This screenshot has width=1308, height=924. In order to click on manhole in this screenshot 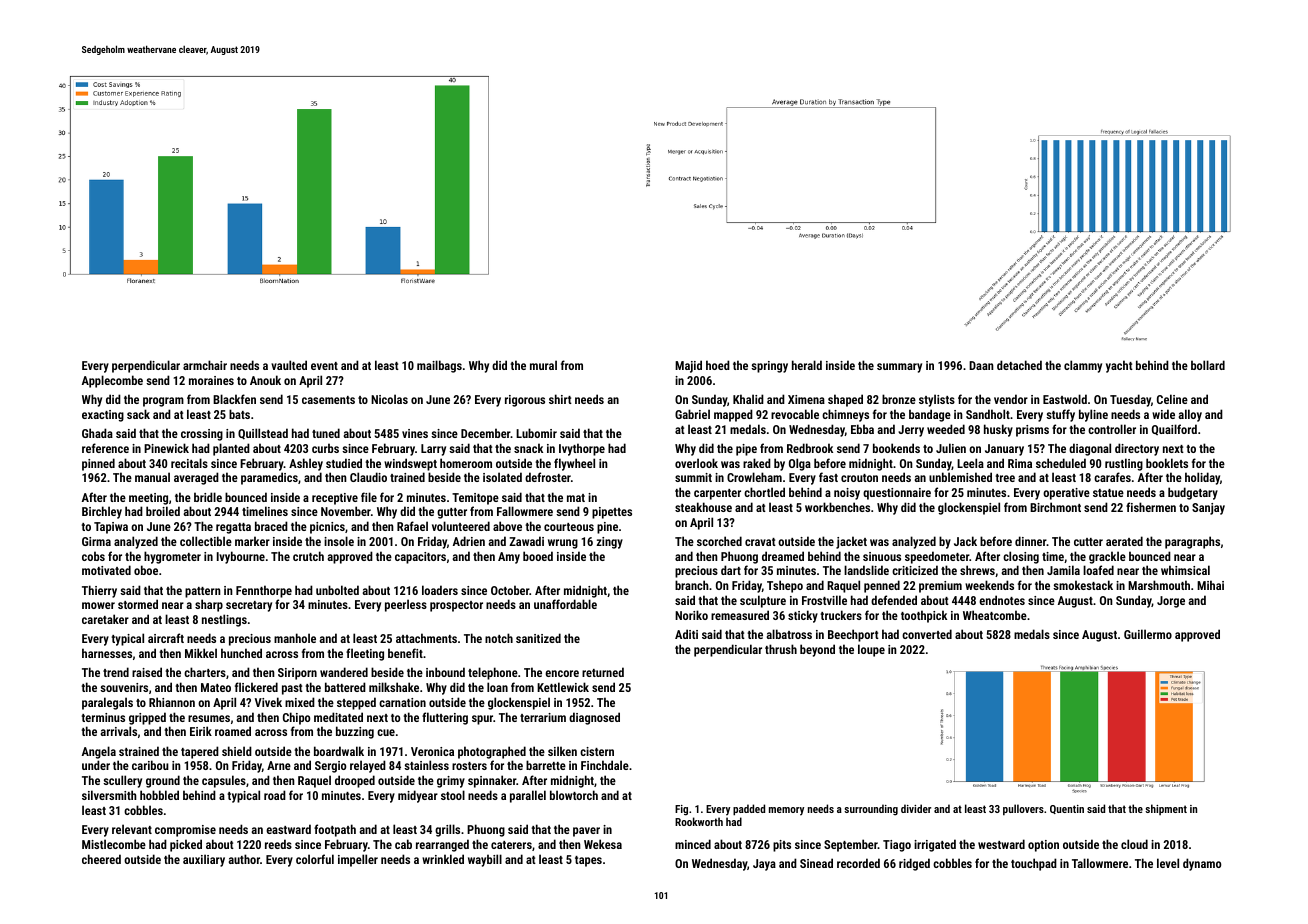, I will do `click(295, 638)`.
